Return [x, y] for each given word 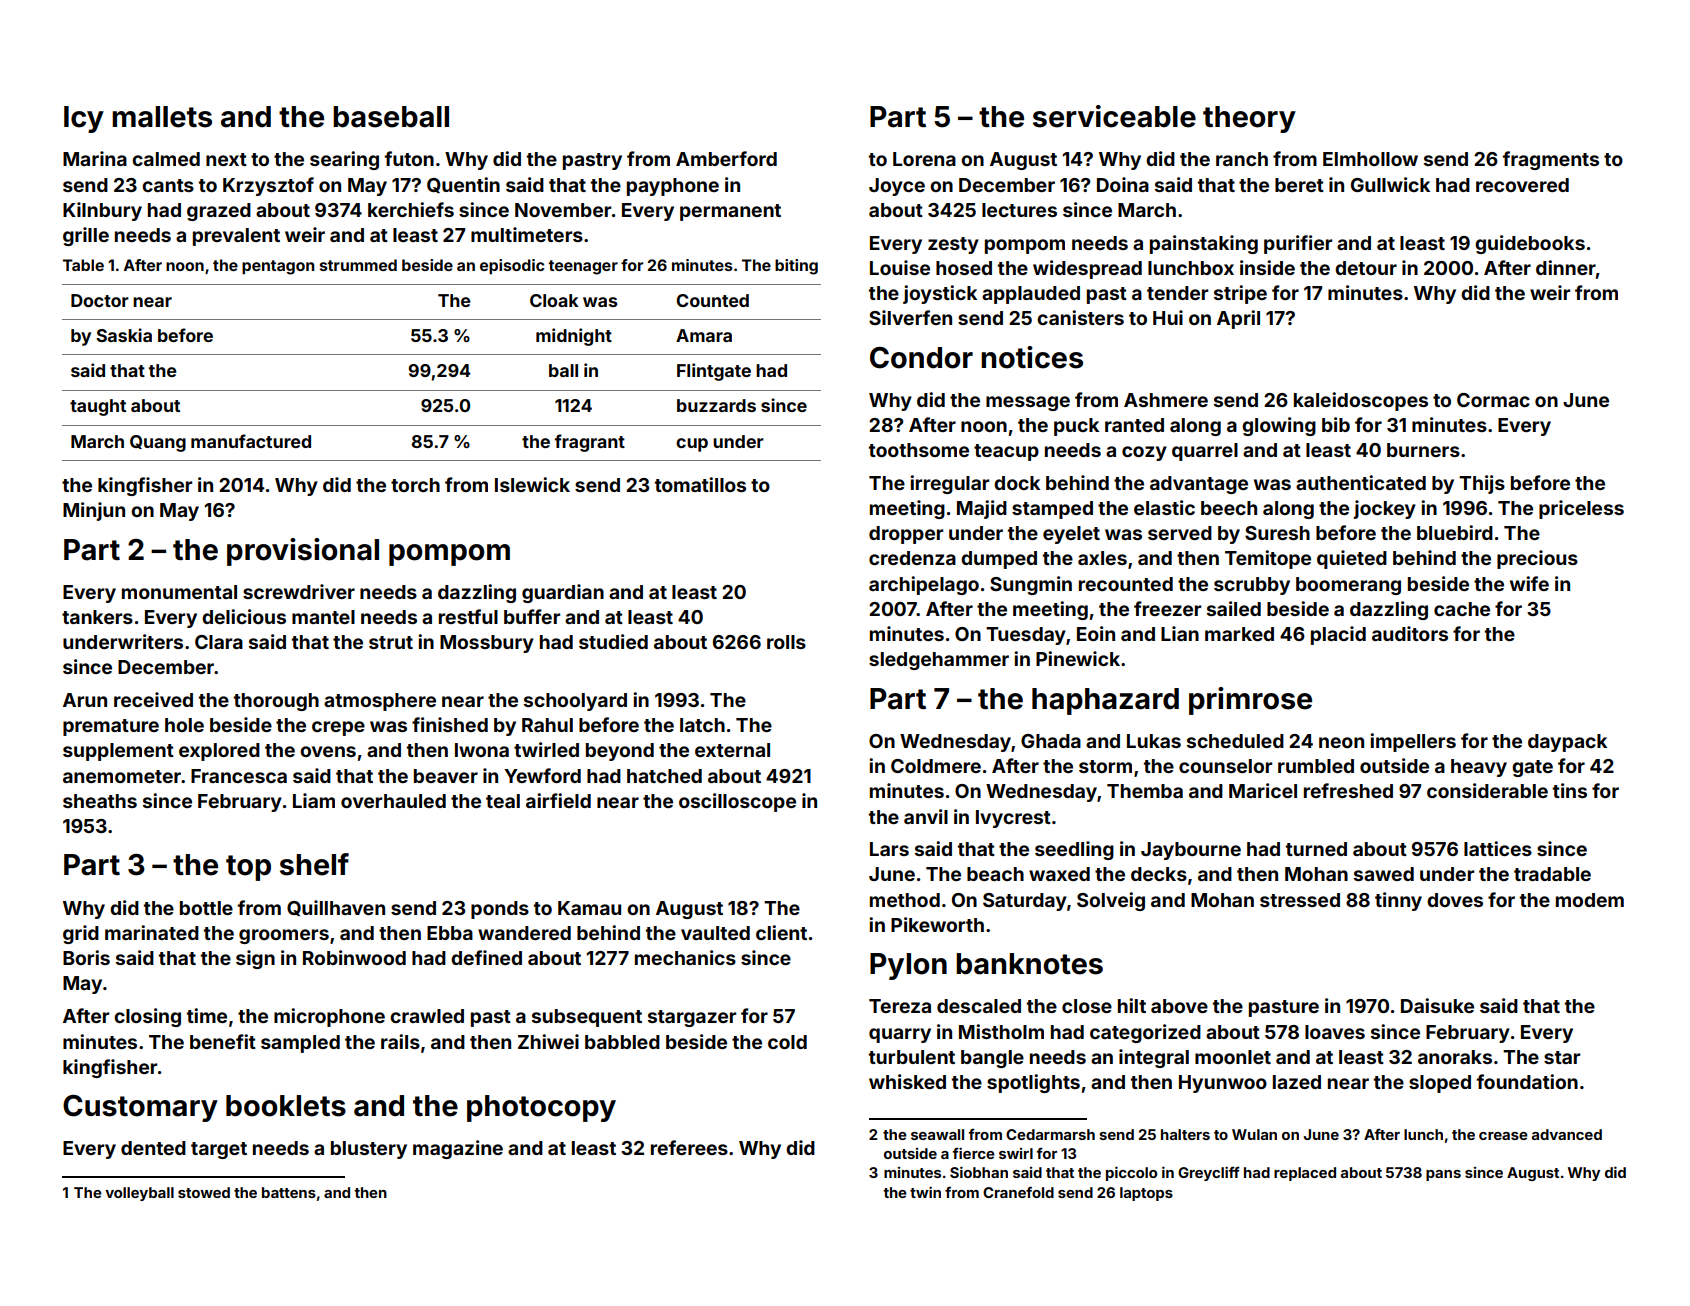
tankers [97, 617]
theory [1249, 119]
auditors [1410, 633]
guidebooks [1530, 244]
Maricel [1263, 790]
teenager [583, 267]
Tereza [900, 1006]
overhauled [393, 801]
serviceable [1114, 116]
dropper [906, 535]
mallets [162, 117]
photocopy [541, 1108]
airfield [558, 800]
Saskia [124, 335]
